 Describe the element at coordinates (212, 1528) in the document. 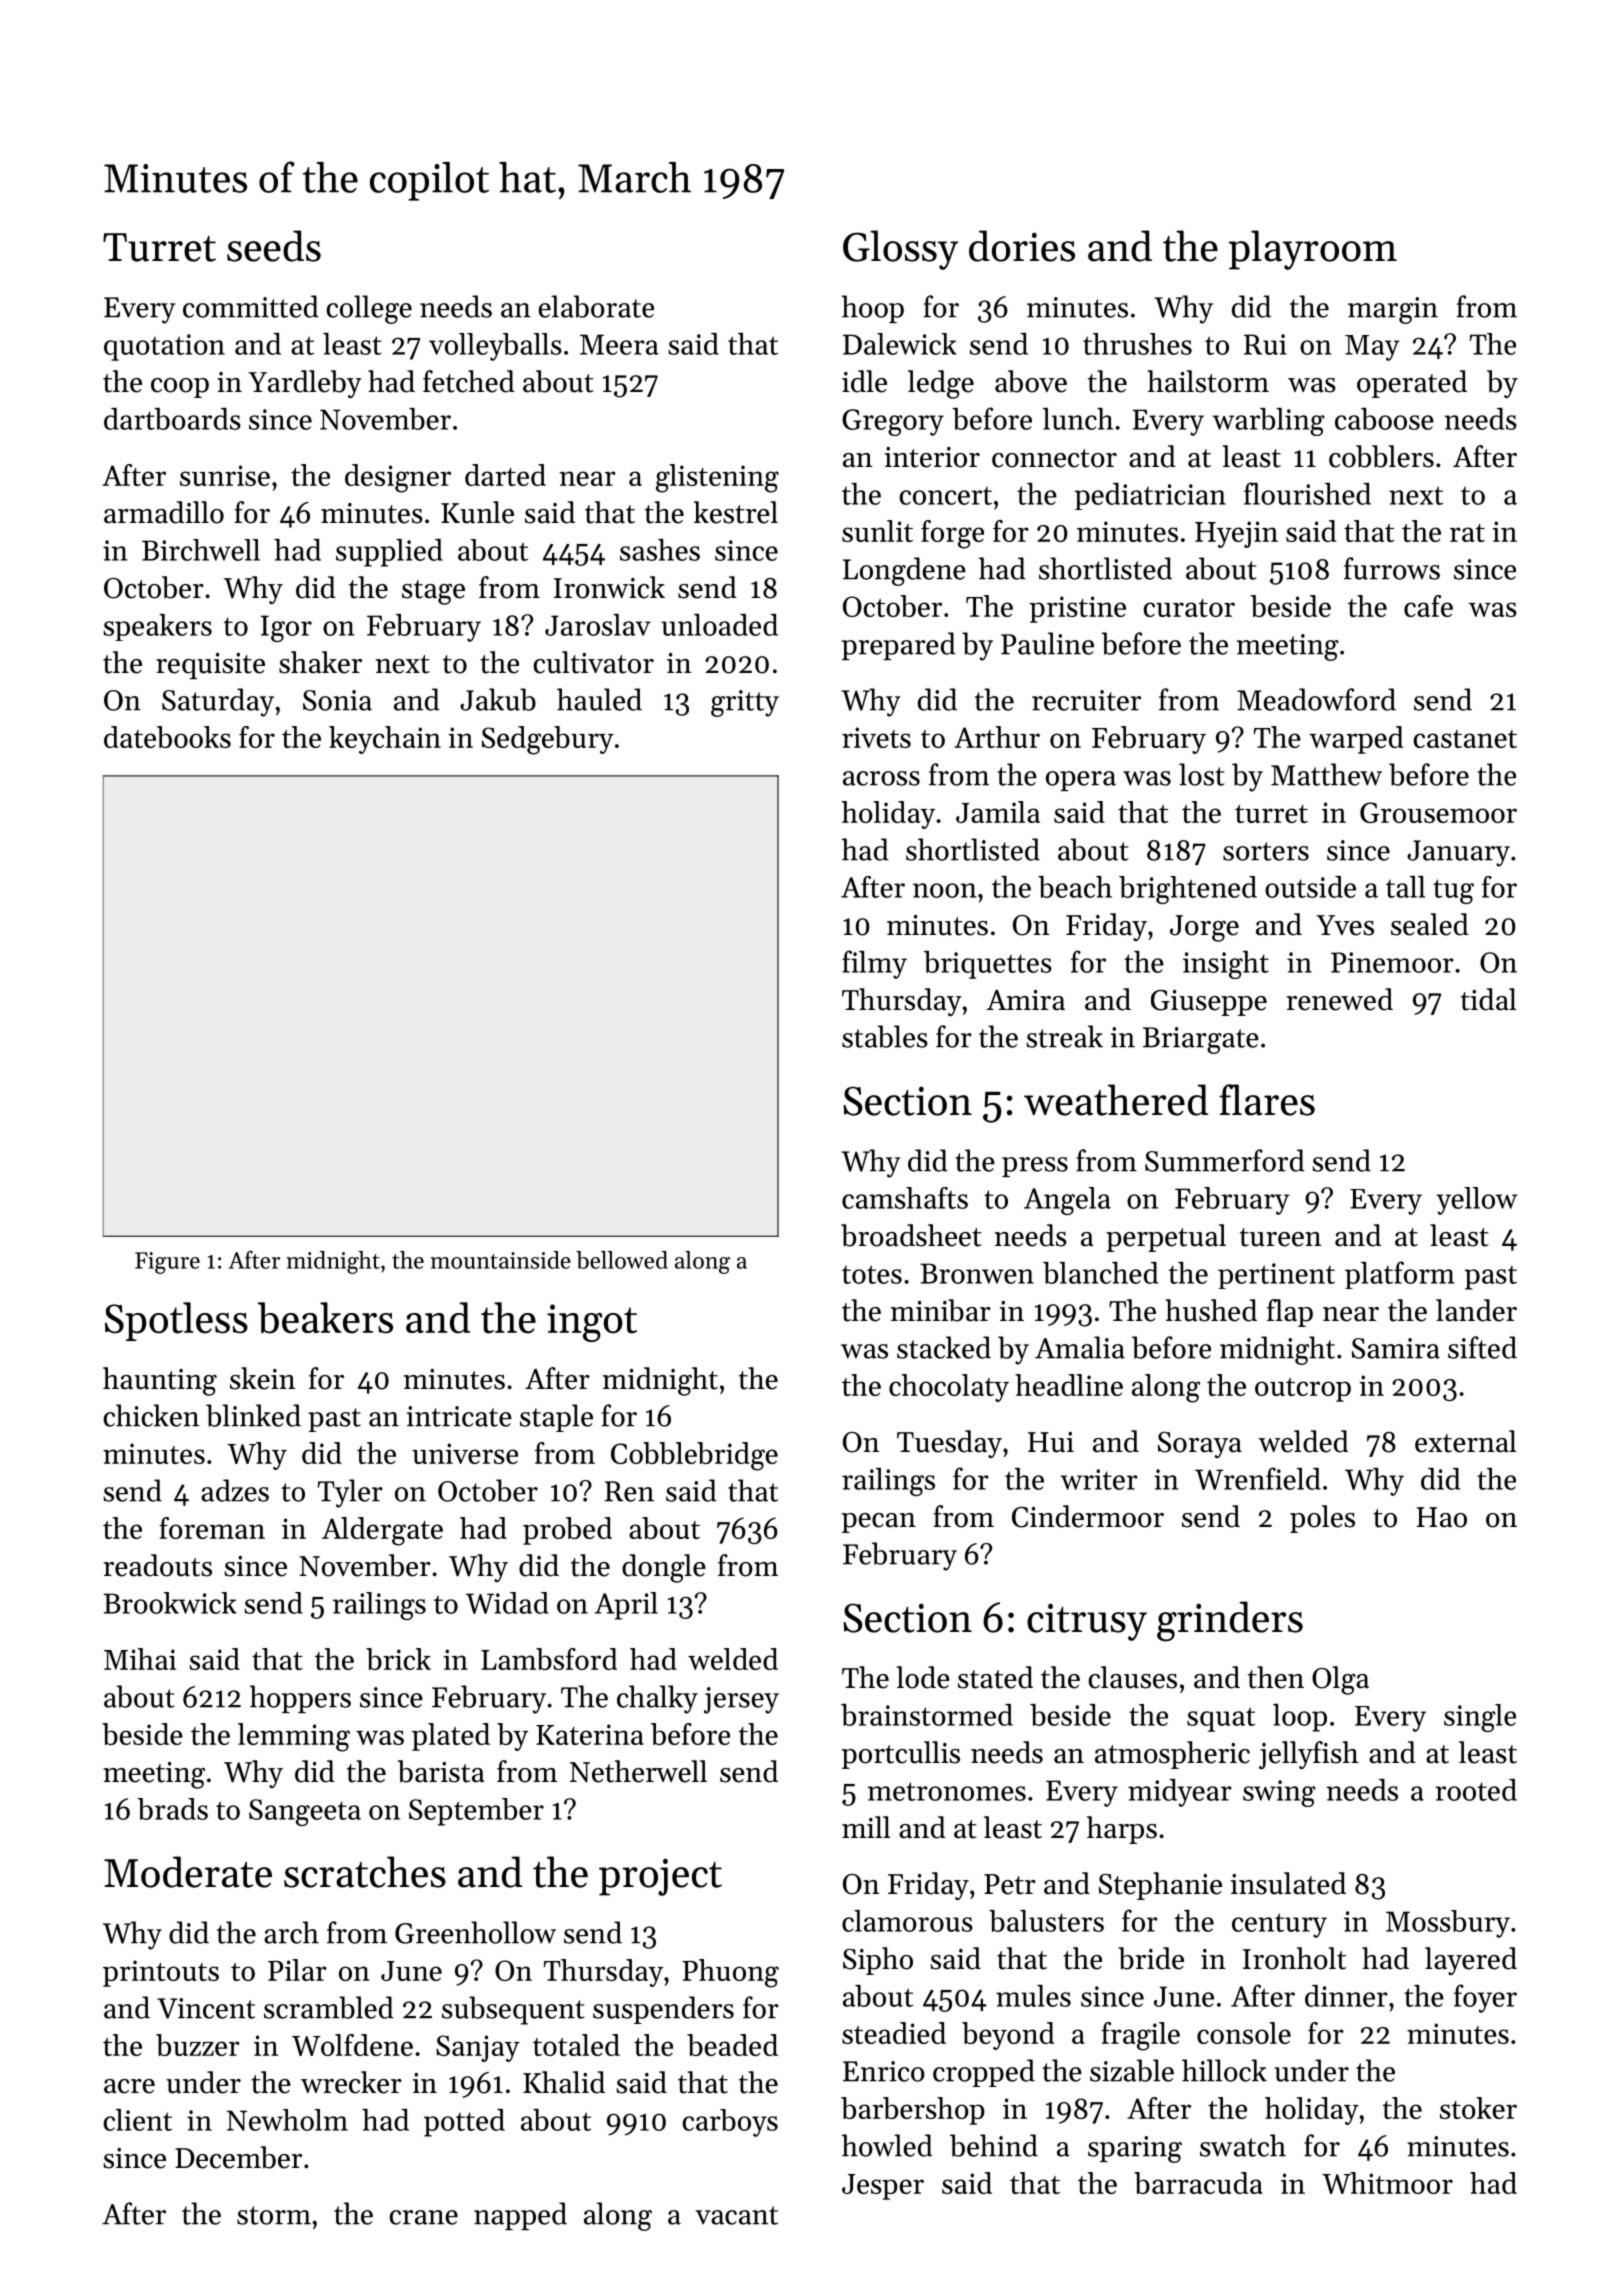

I see `foreman` at that location.
